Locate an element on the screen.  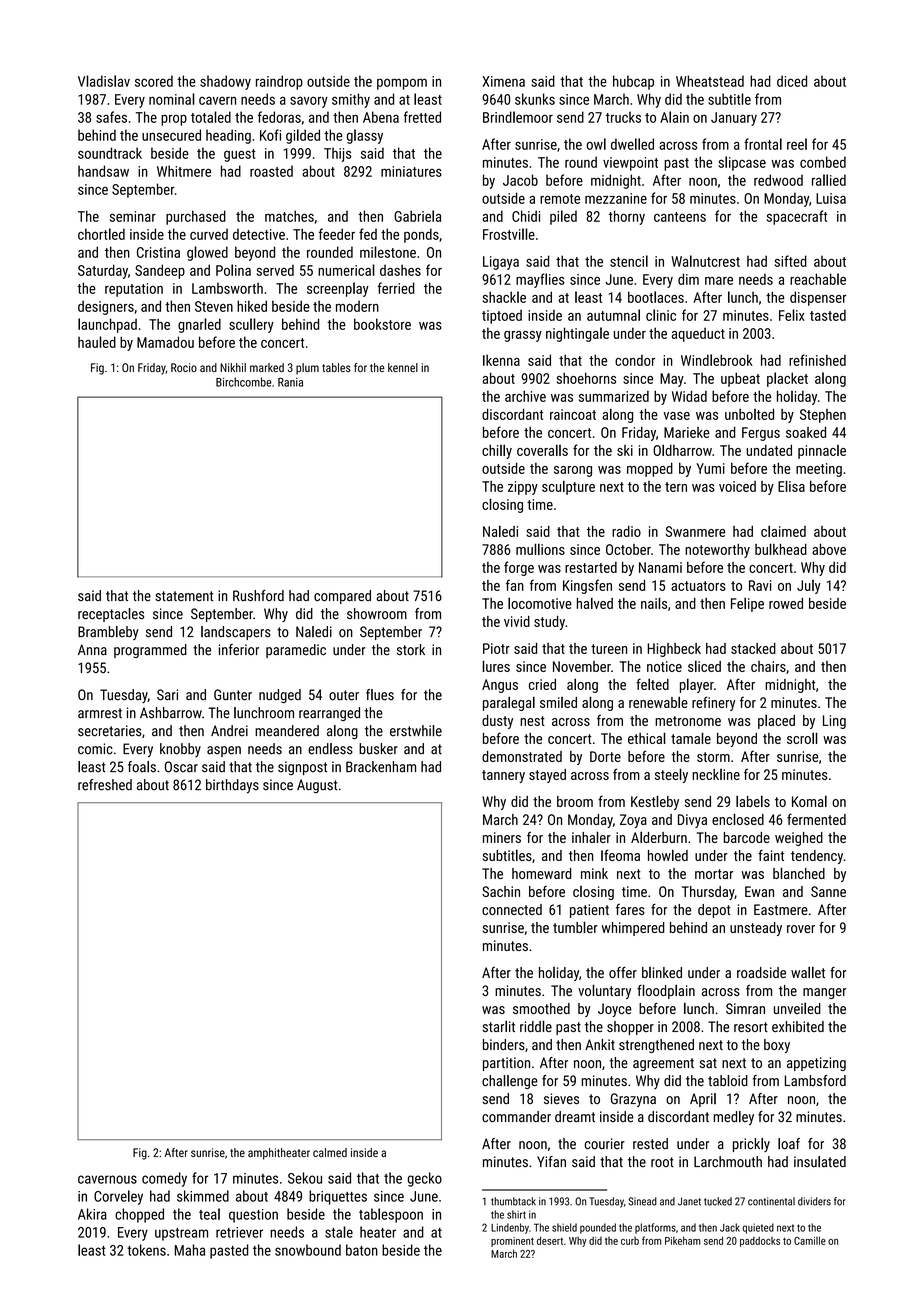
ethical is located at coordinates (647, 738).
